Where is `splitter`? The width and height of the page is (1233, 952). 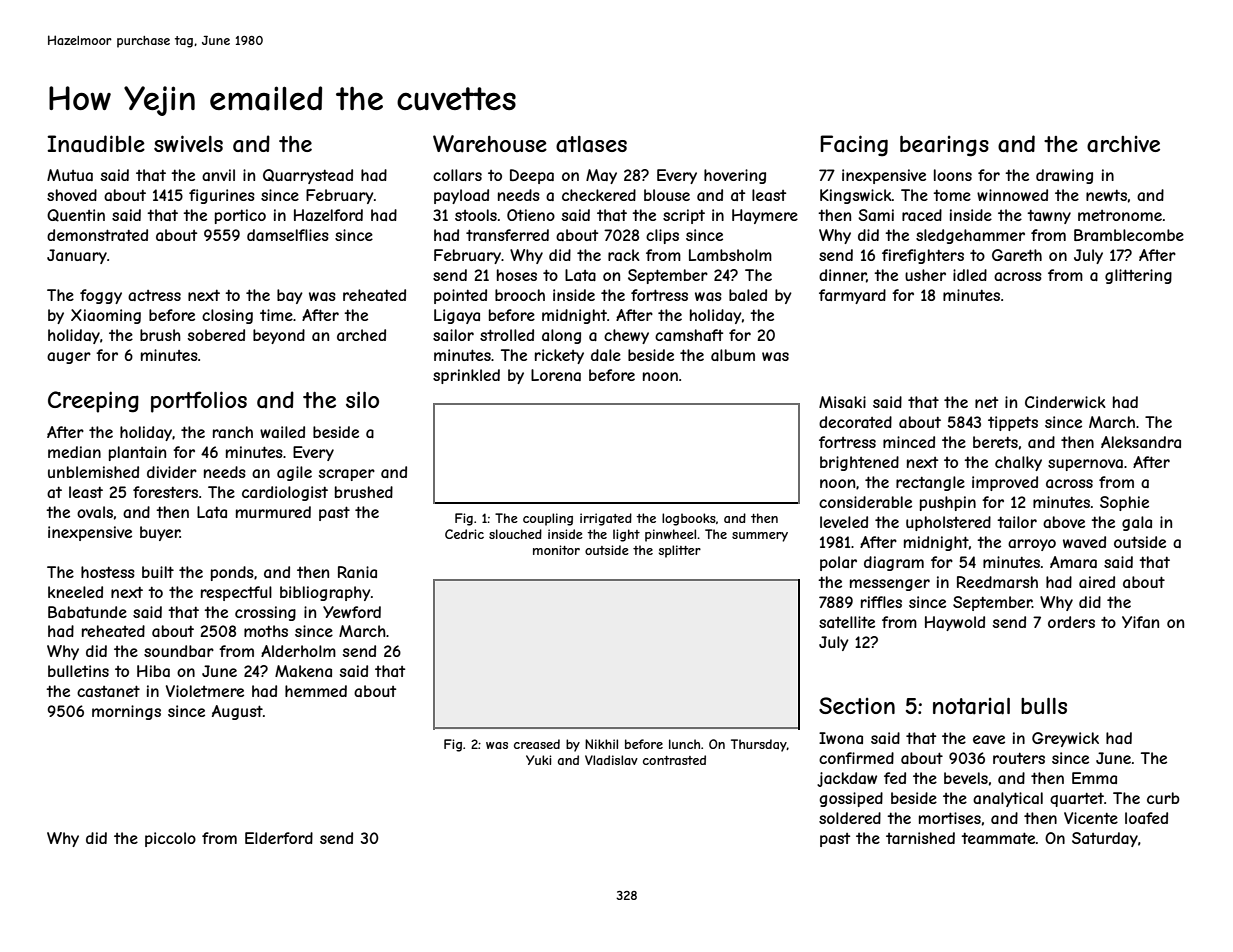
splitter is located at coordinates (679, 551).
